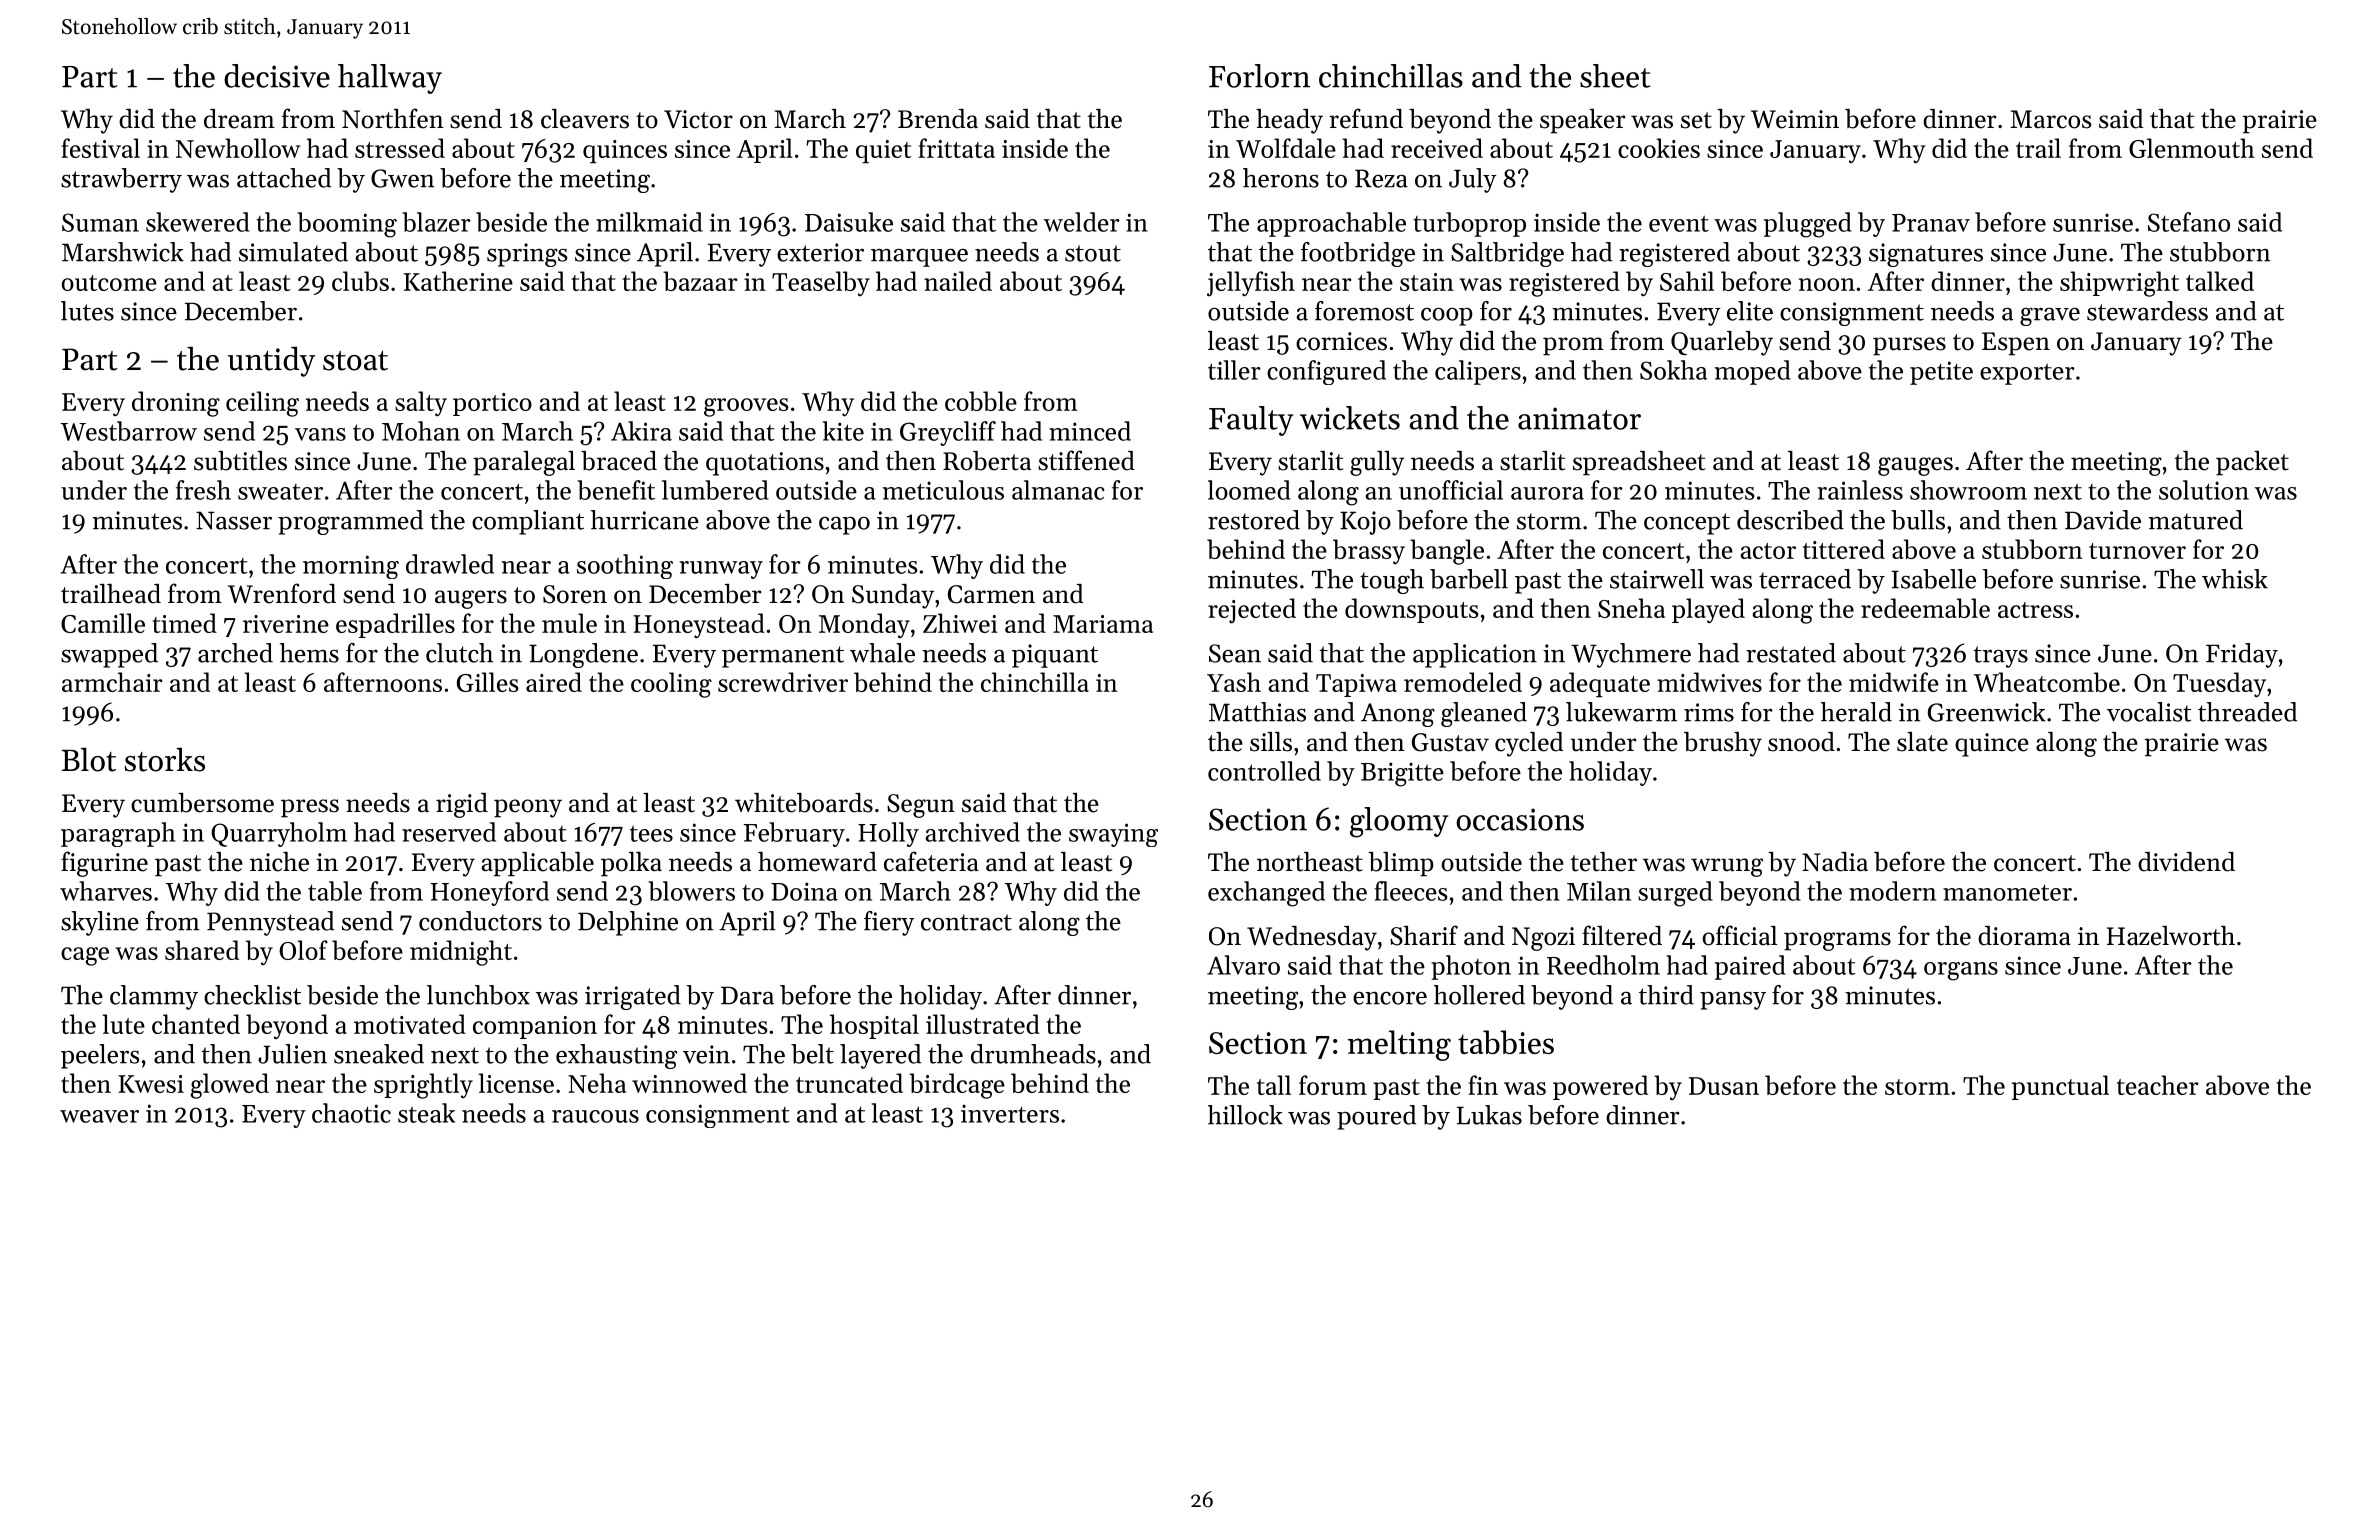 This document has width=2380, height=1540. I want to click on punctual, so click(2060, 1087).
